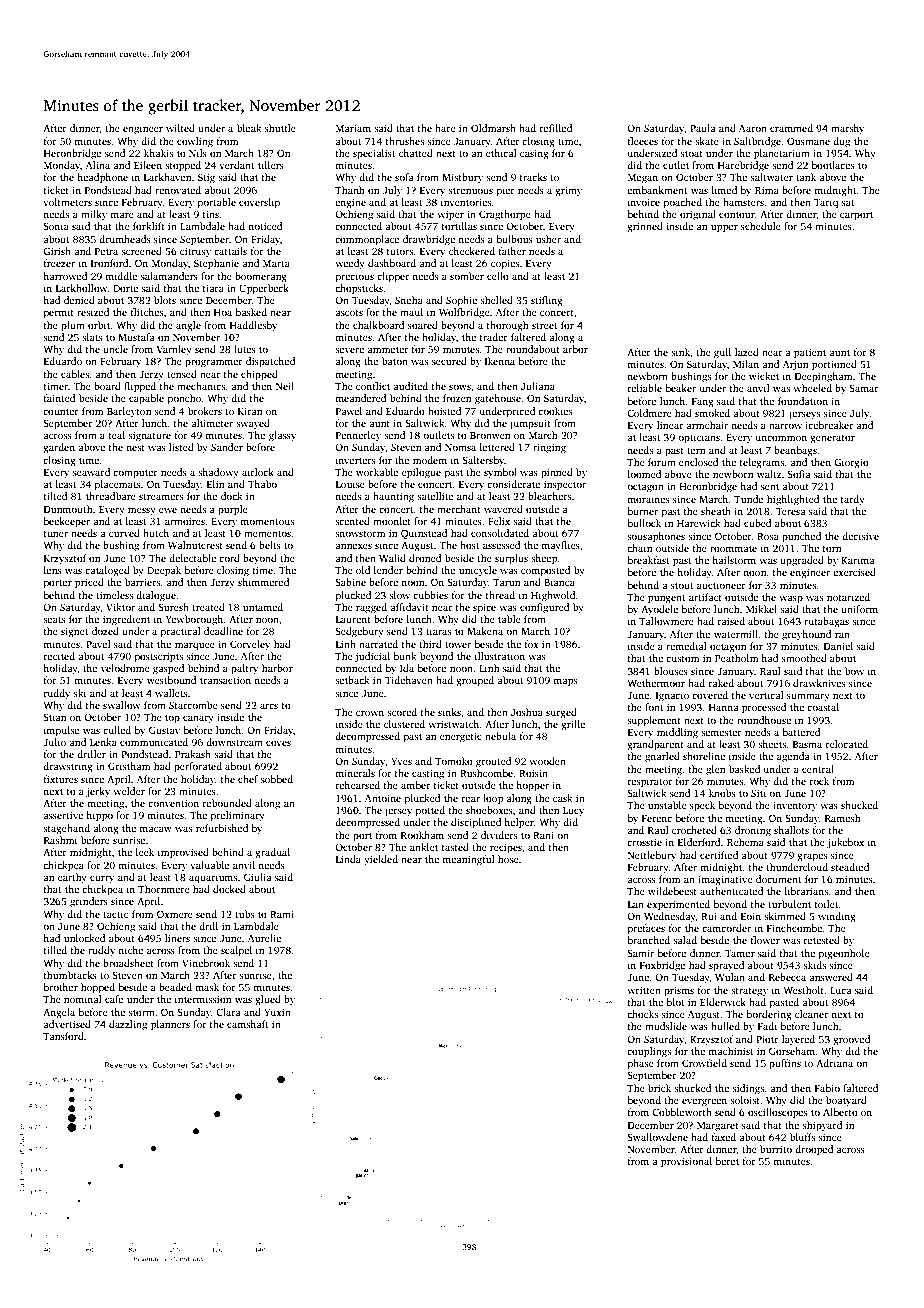 This image has height=1308, width=924. Describe the element at coordinates (544, 608) in the image. I see `configured` at that location.
